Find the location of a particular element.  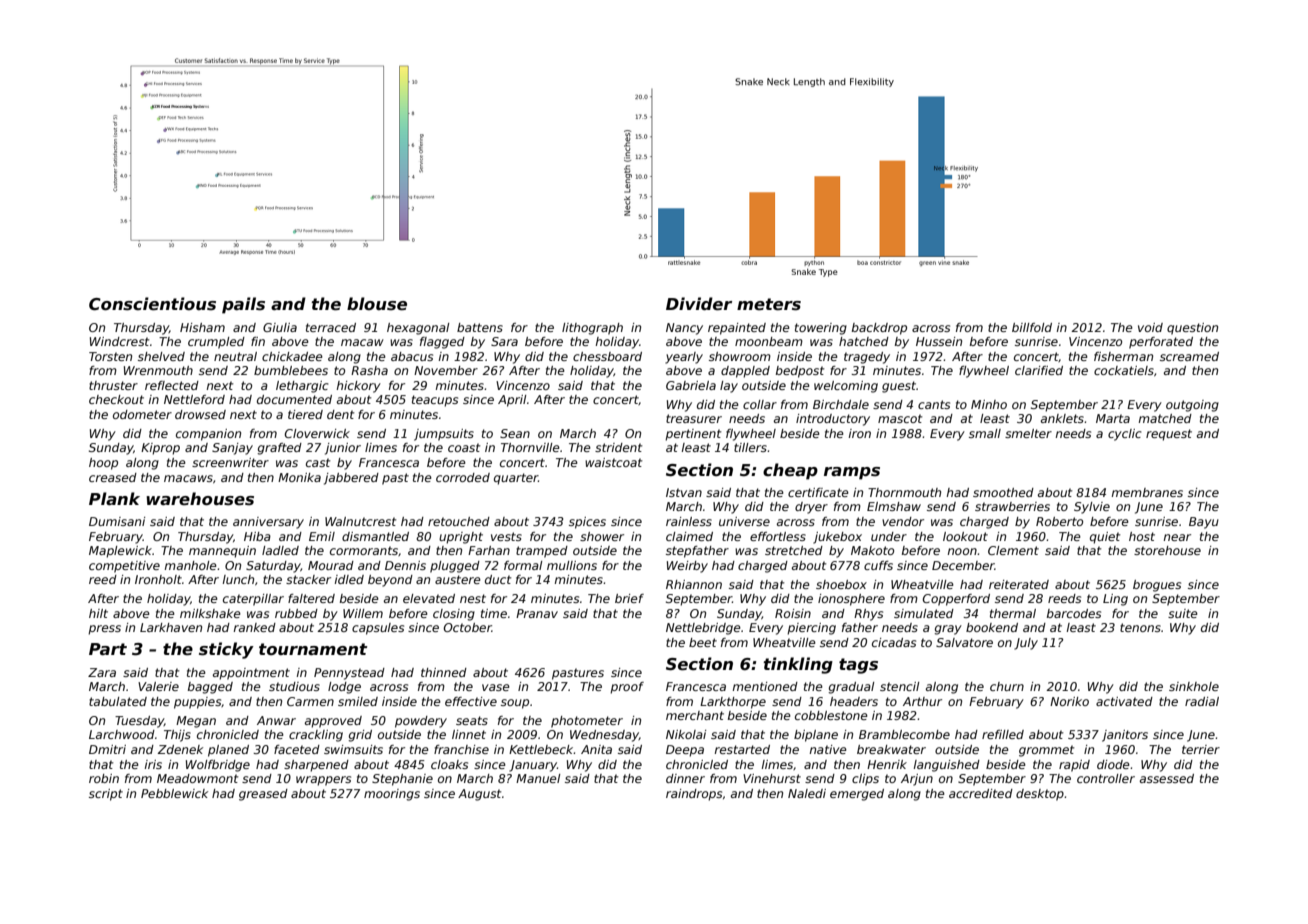

hickory is located at coordinates (359, 387).
